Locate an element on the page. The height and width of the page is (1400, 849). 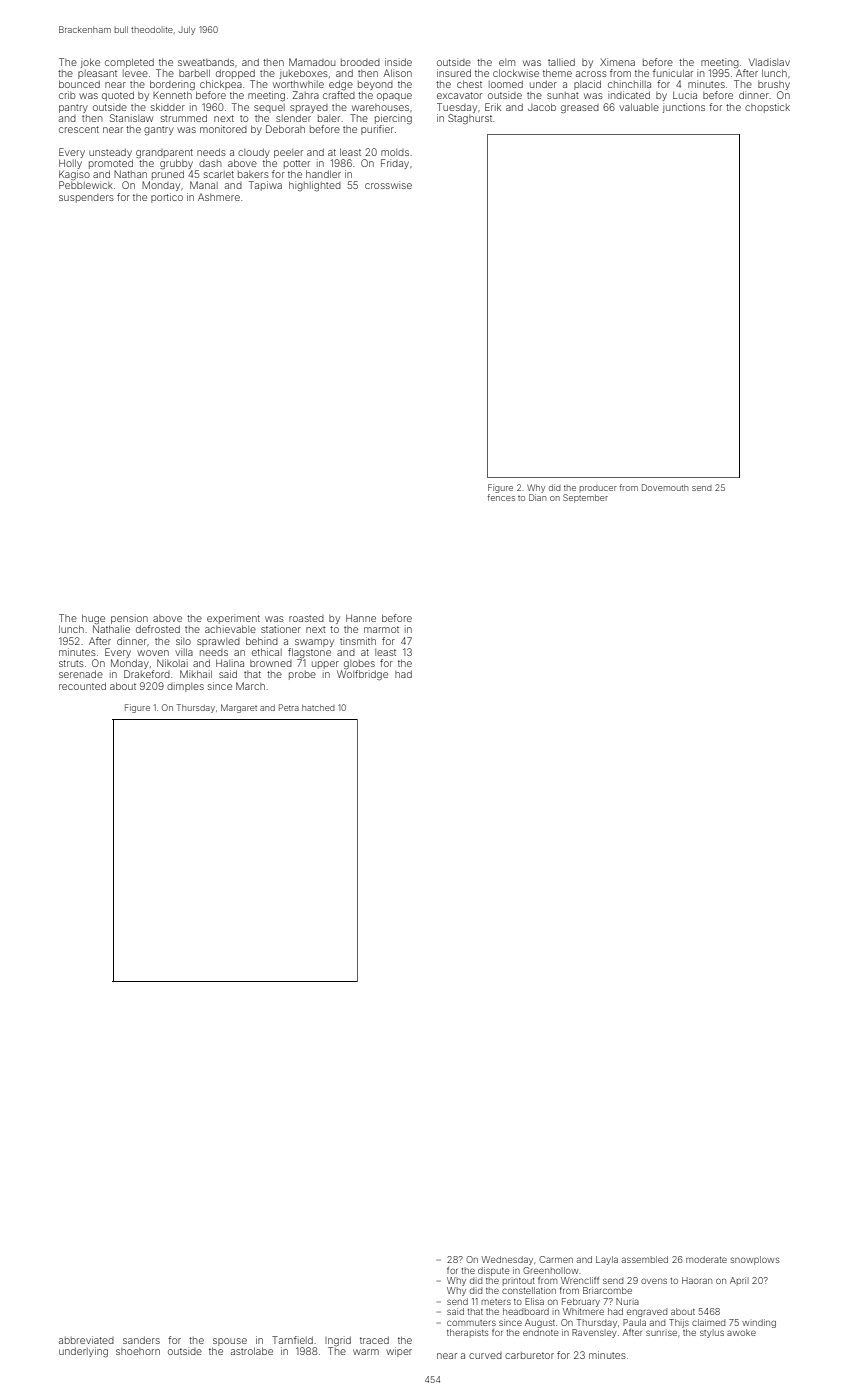
chickpea is located at coordinates (221, 85).
